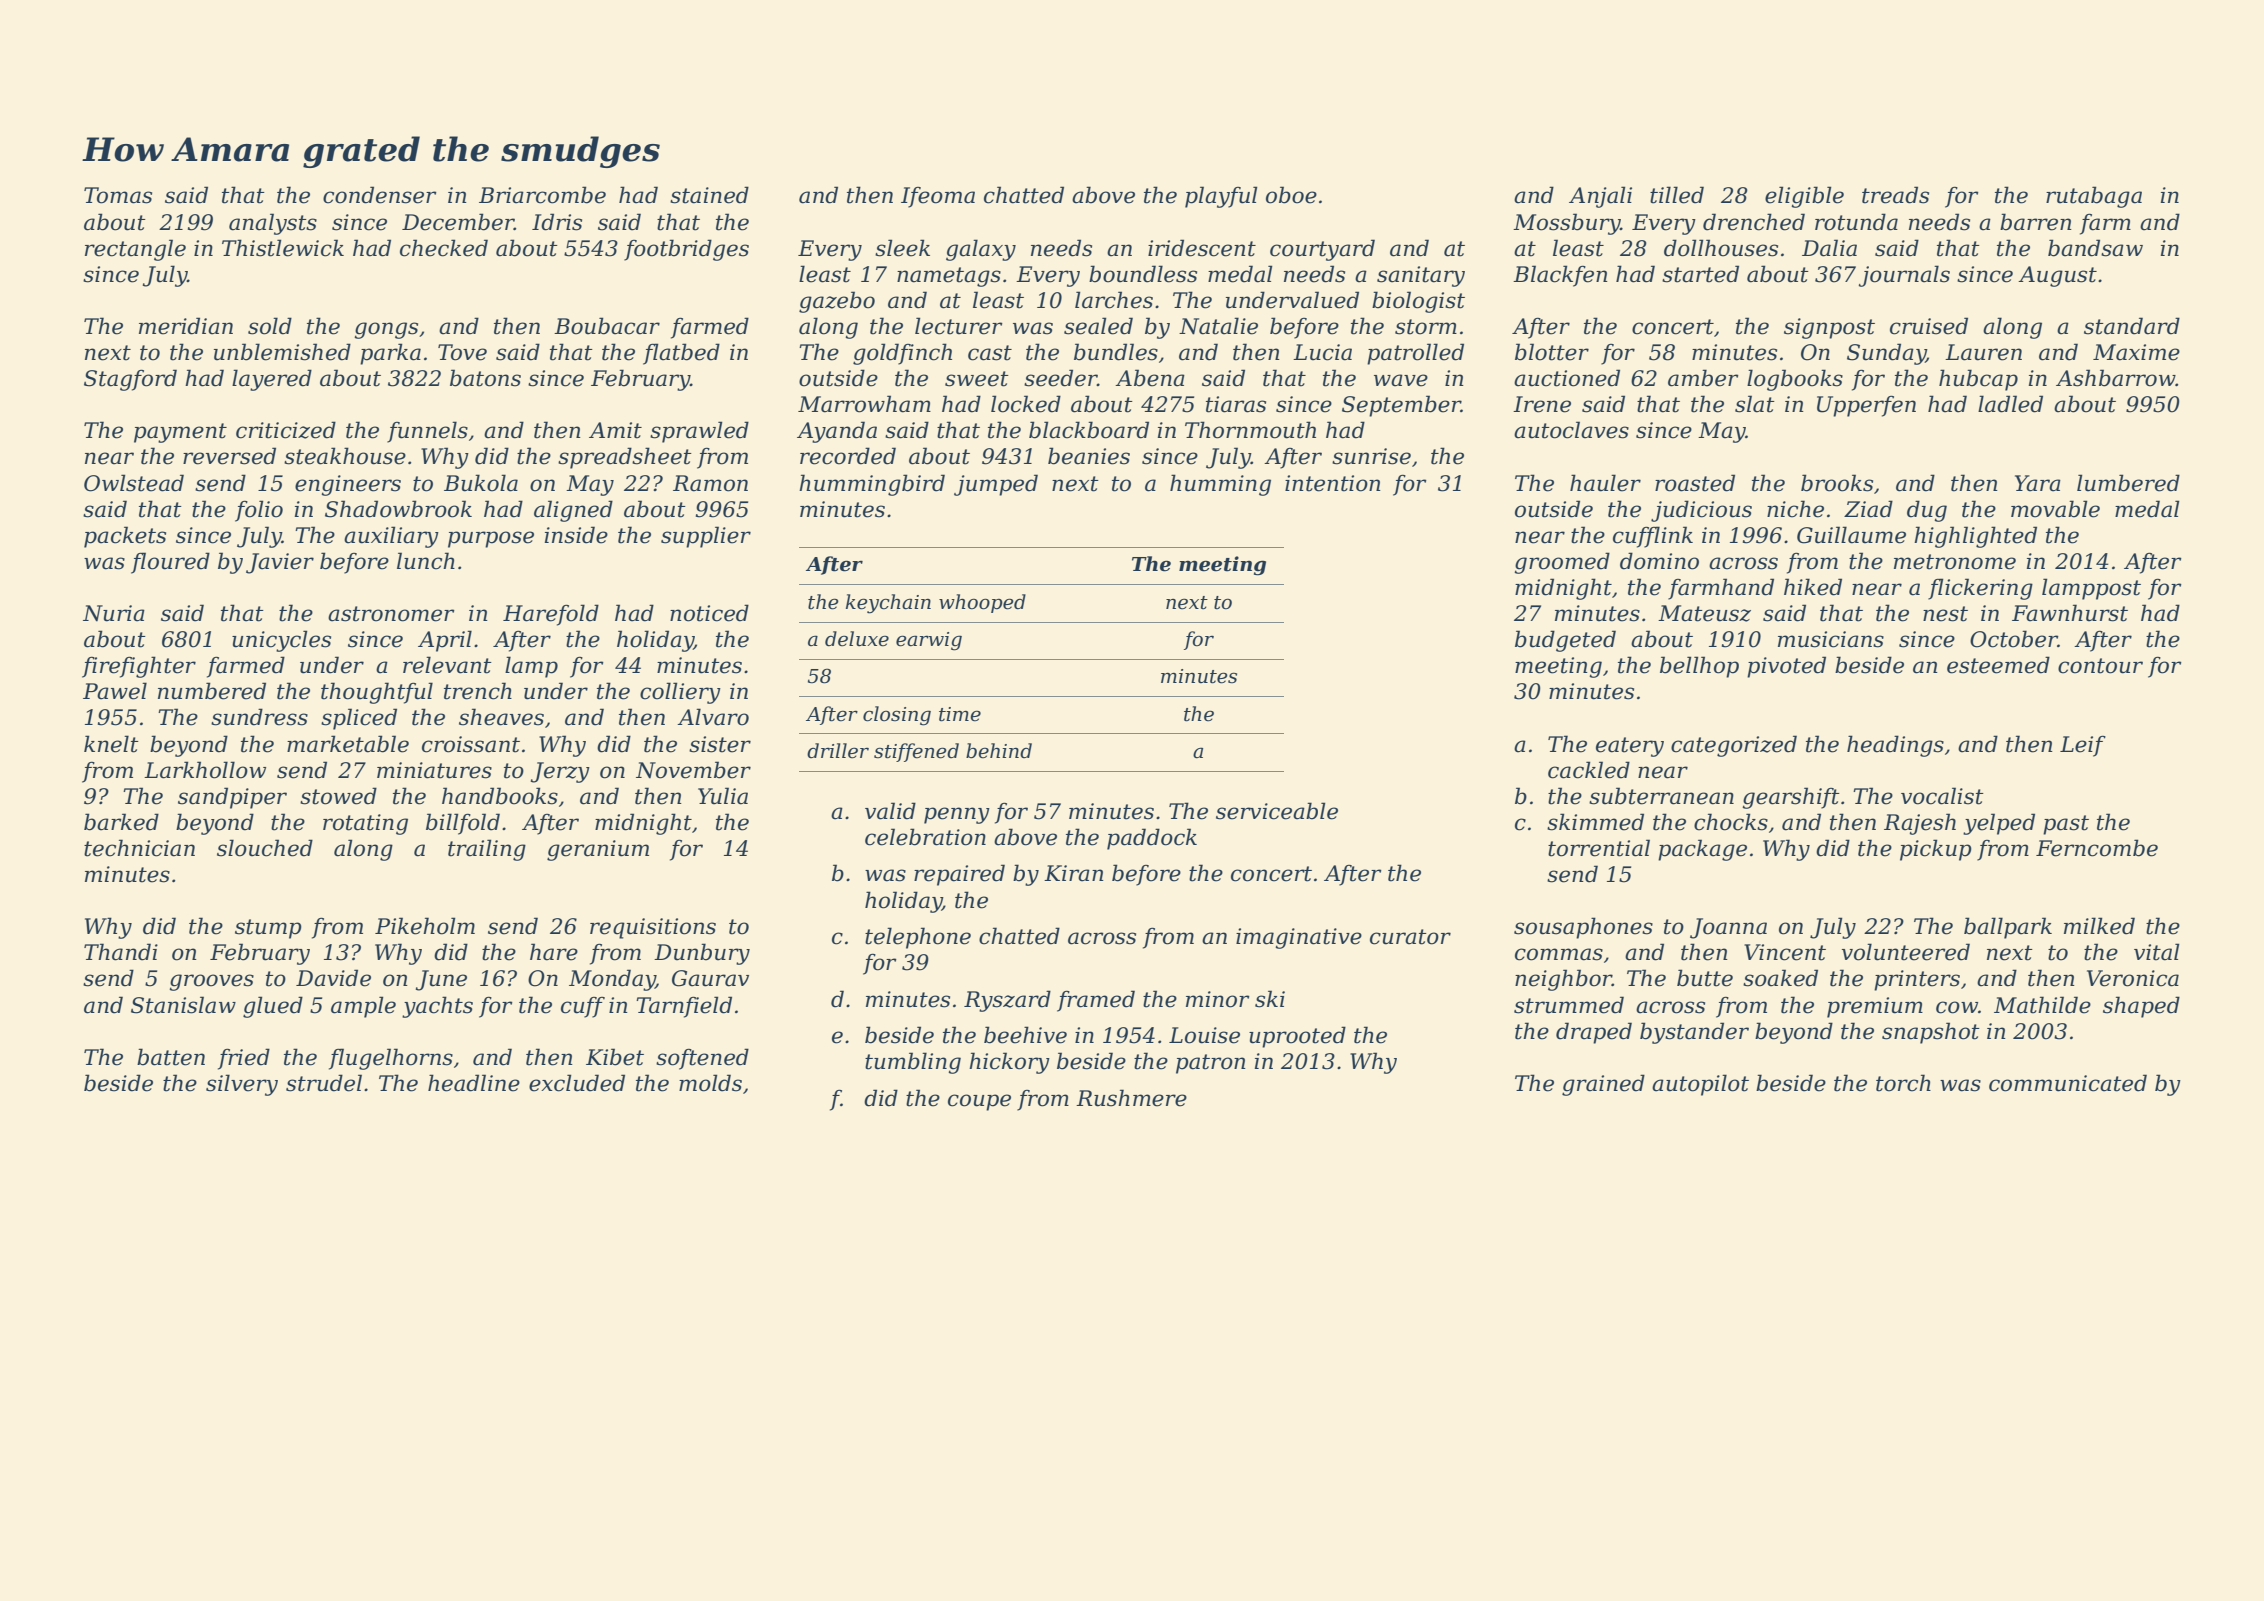  What do you see at coordinates (938, 197) in the screenshot?
I see `Ifeoma` at bounding box center [938, 197].
